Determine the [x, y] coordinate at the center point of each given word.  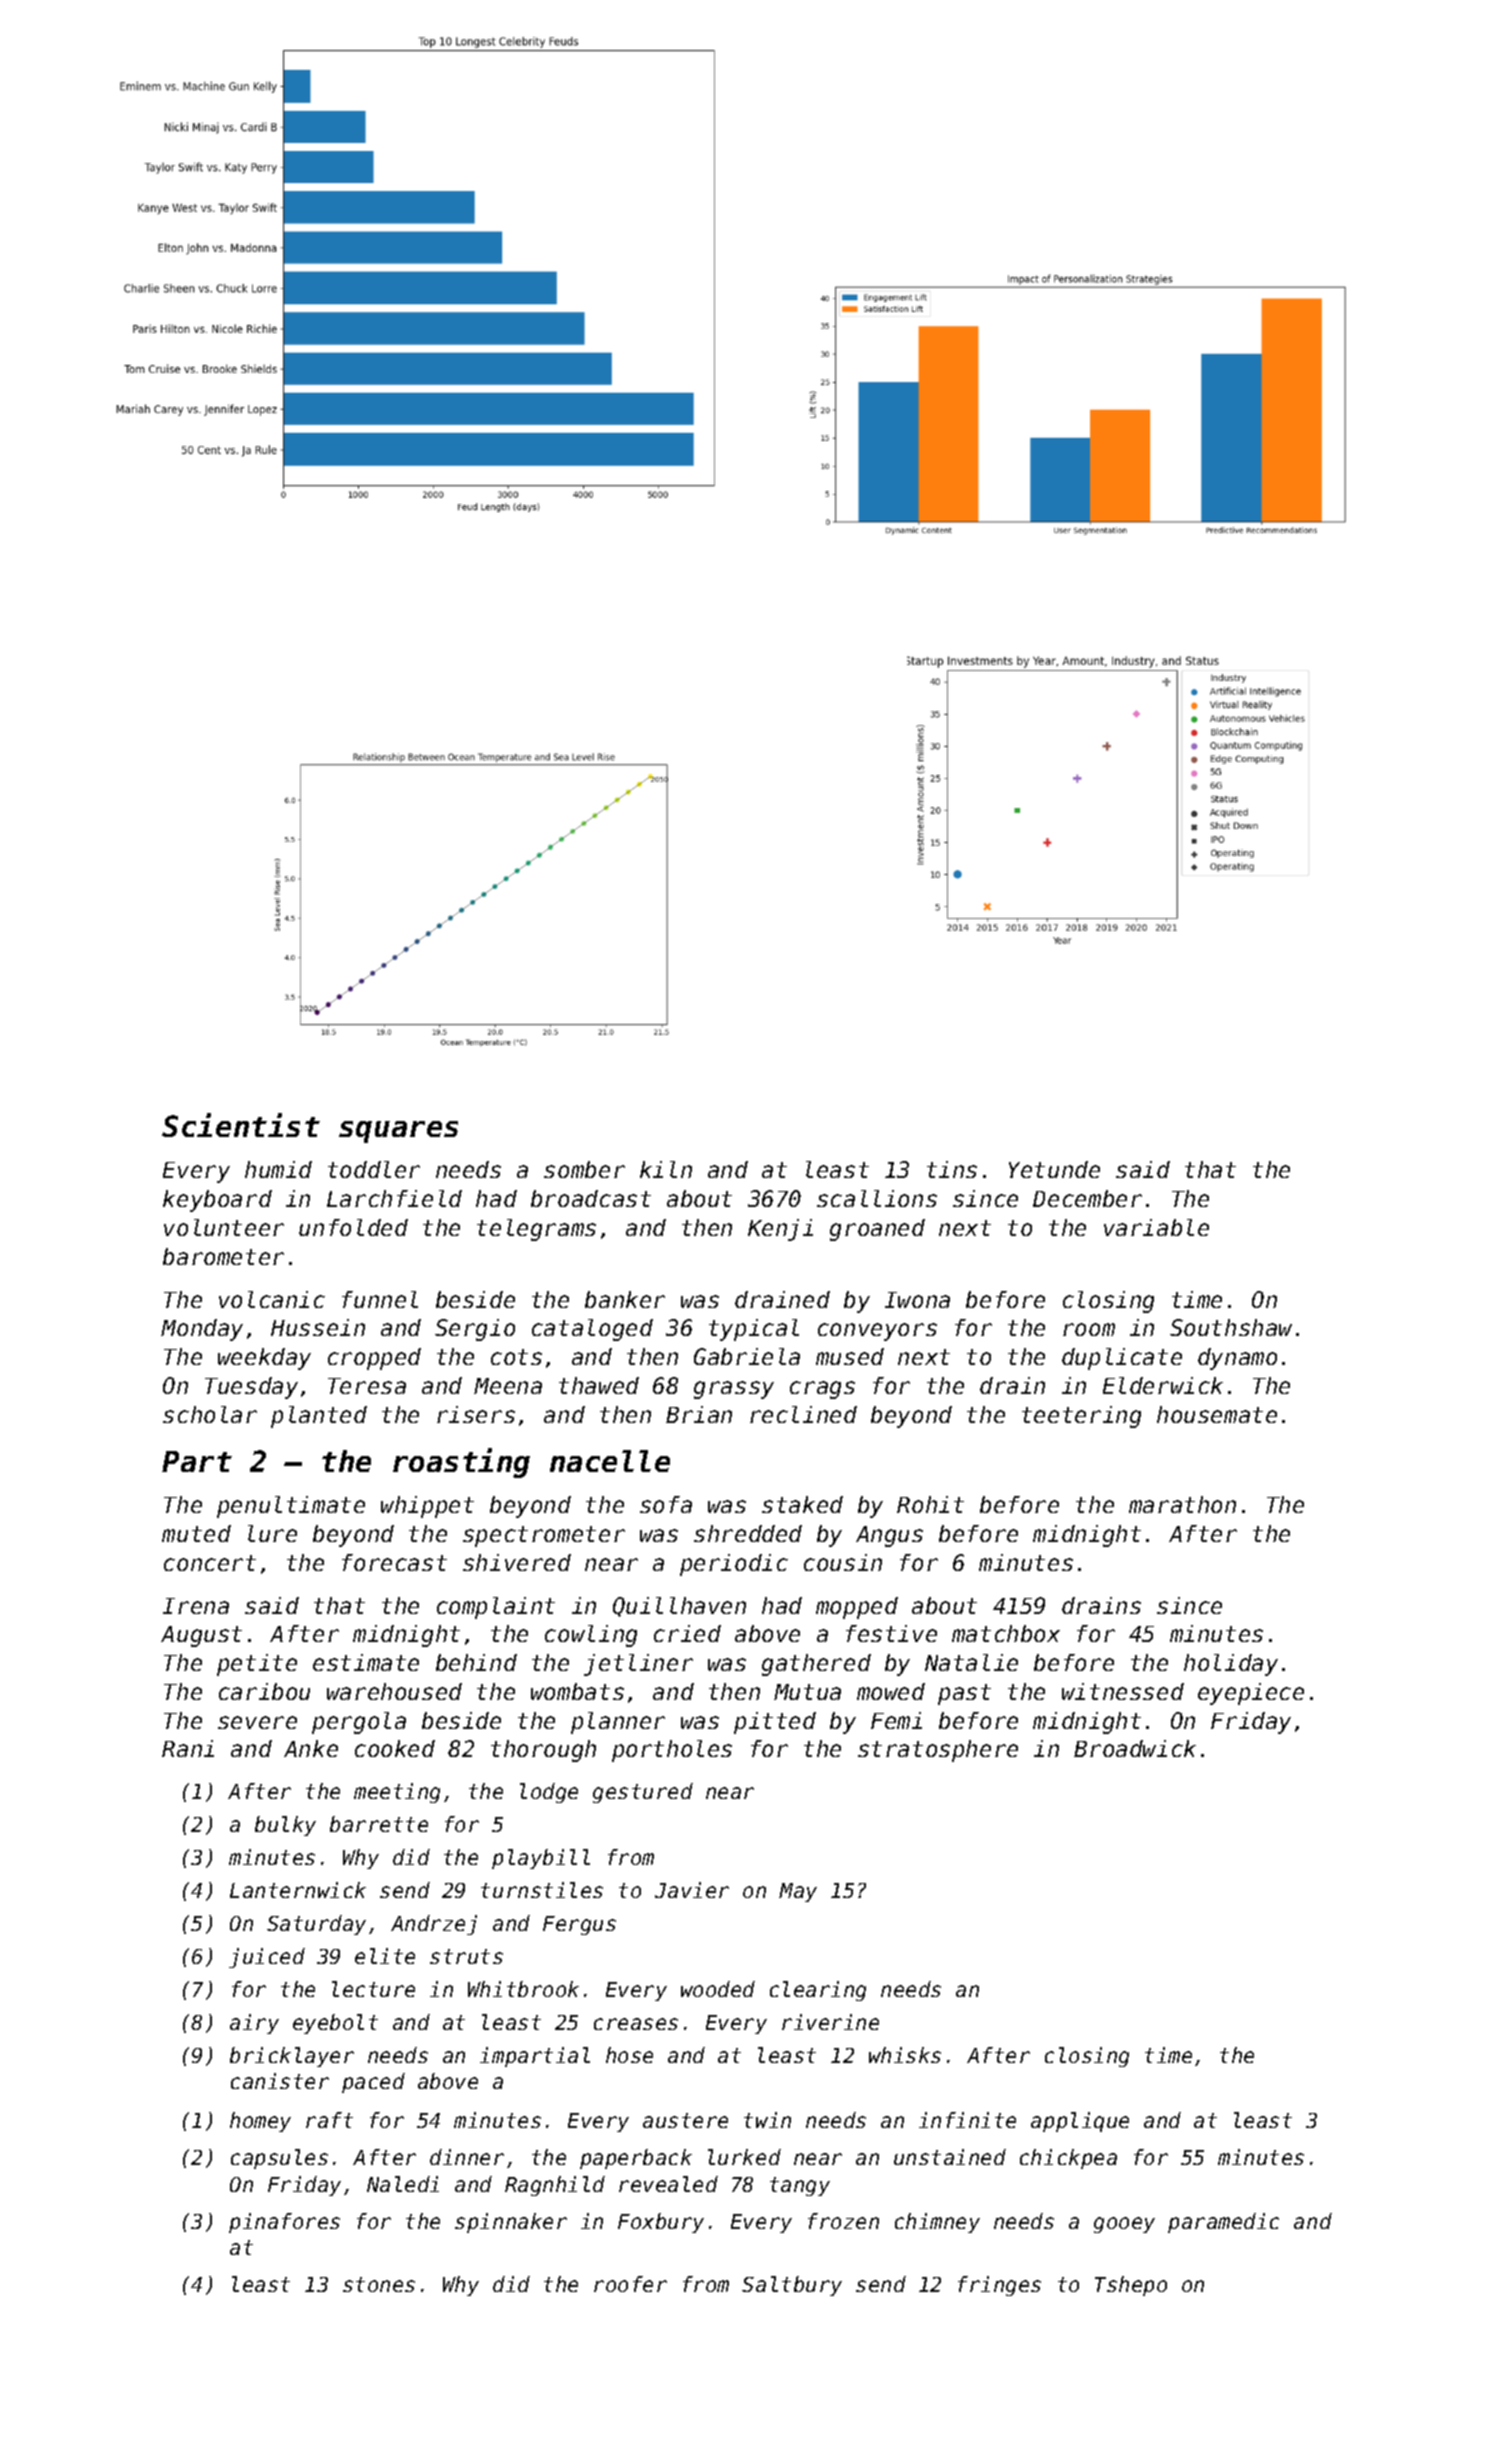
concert [210, 1563]
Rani [188, 1748]
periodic [734, 1565]
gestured [643, 1793]
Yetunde [1054, 1169]
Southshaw [1231, 1327]
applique [1080, 2122]
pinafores [284, 2223]
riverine [830, 2022]
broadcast [591, 1198]
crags [822, 1390]
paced [373, 2083]
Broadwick [1135, 1748]
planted [319, 1417]
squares [398, 1132]
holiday [1231, 1665]
